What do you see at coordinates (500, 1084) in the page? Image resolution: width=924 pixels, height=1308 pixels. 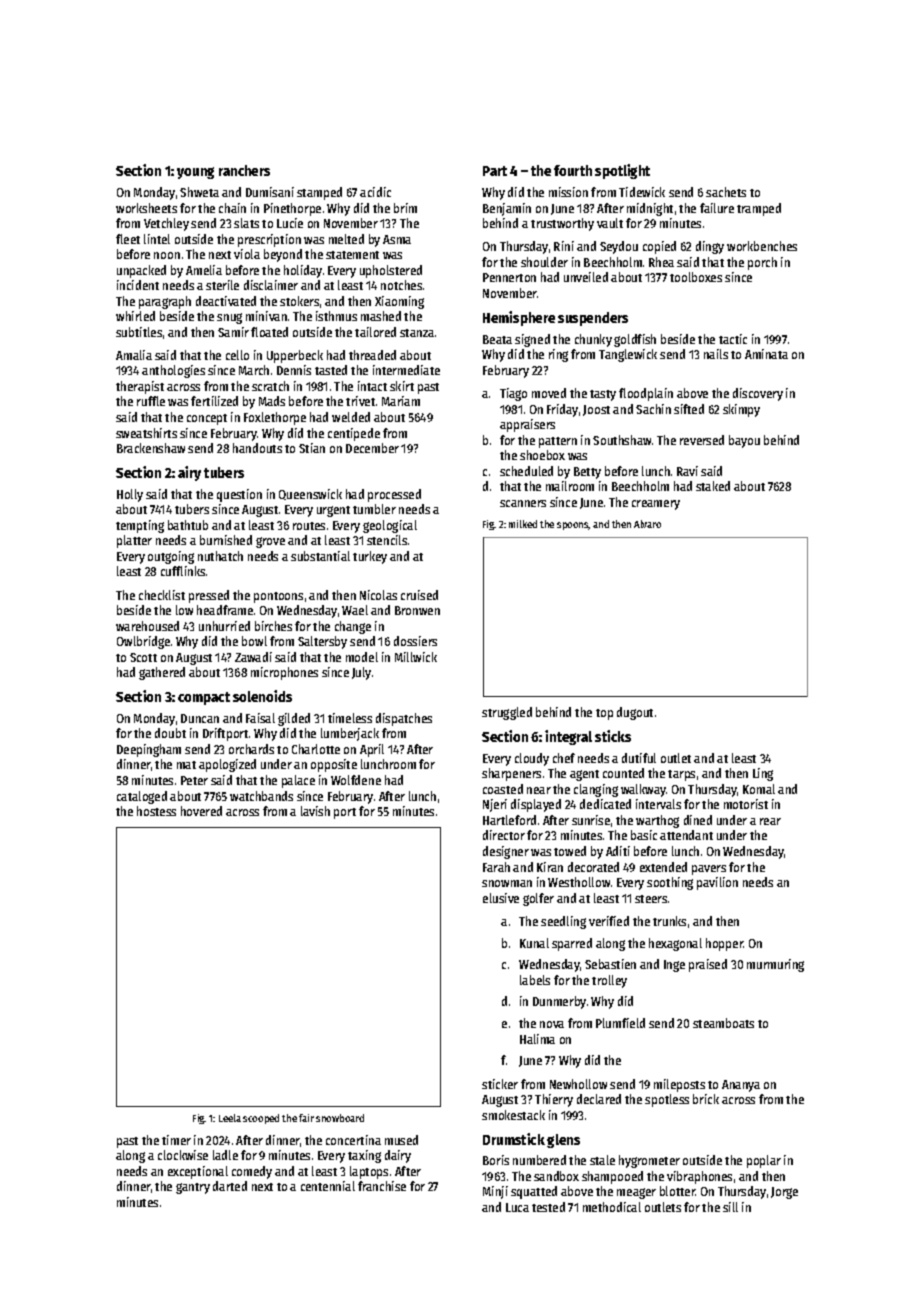 I see `sticker` at bounding box center [500, 1084].
